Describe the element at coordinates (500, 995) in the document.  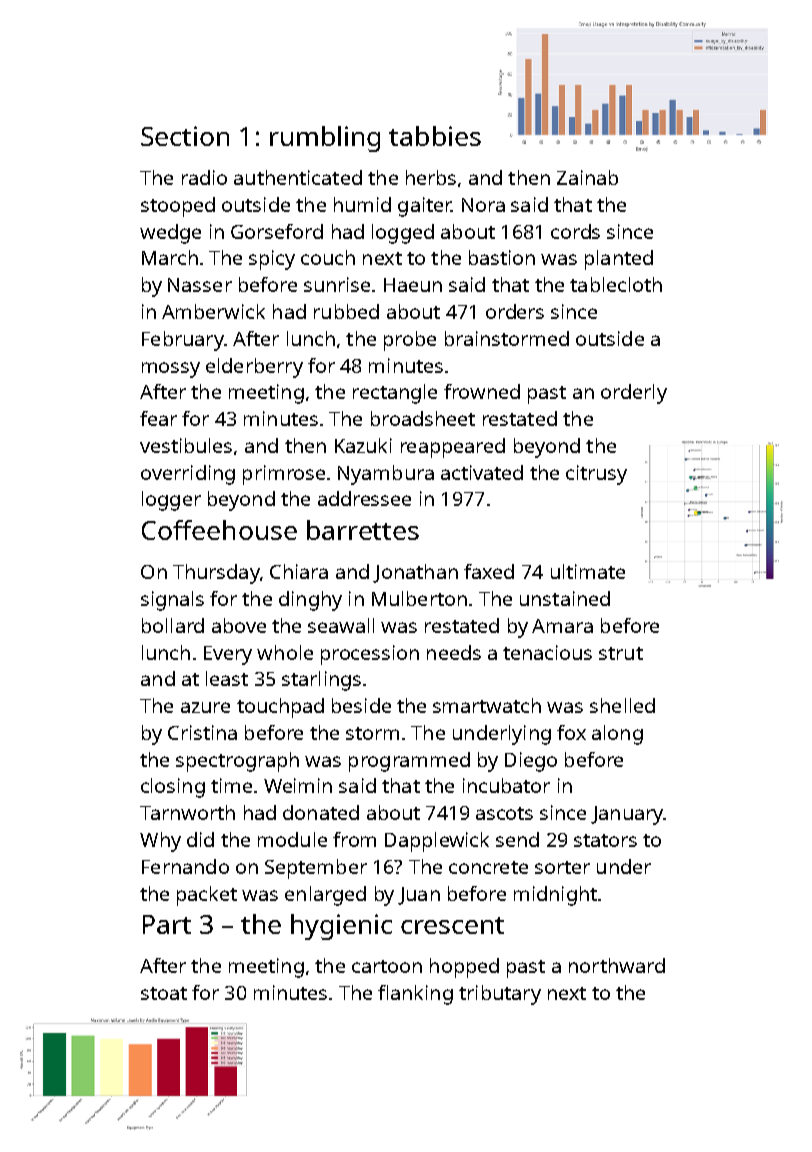
I see `tributary` at that location.
